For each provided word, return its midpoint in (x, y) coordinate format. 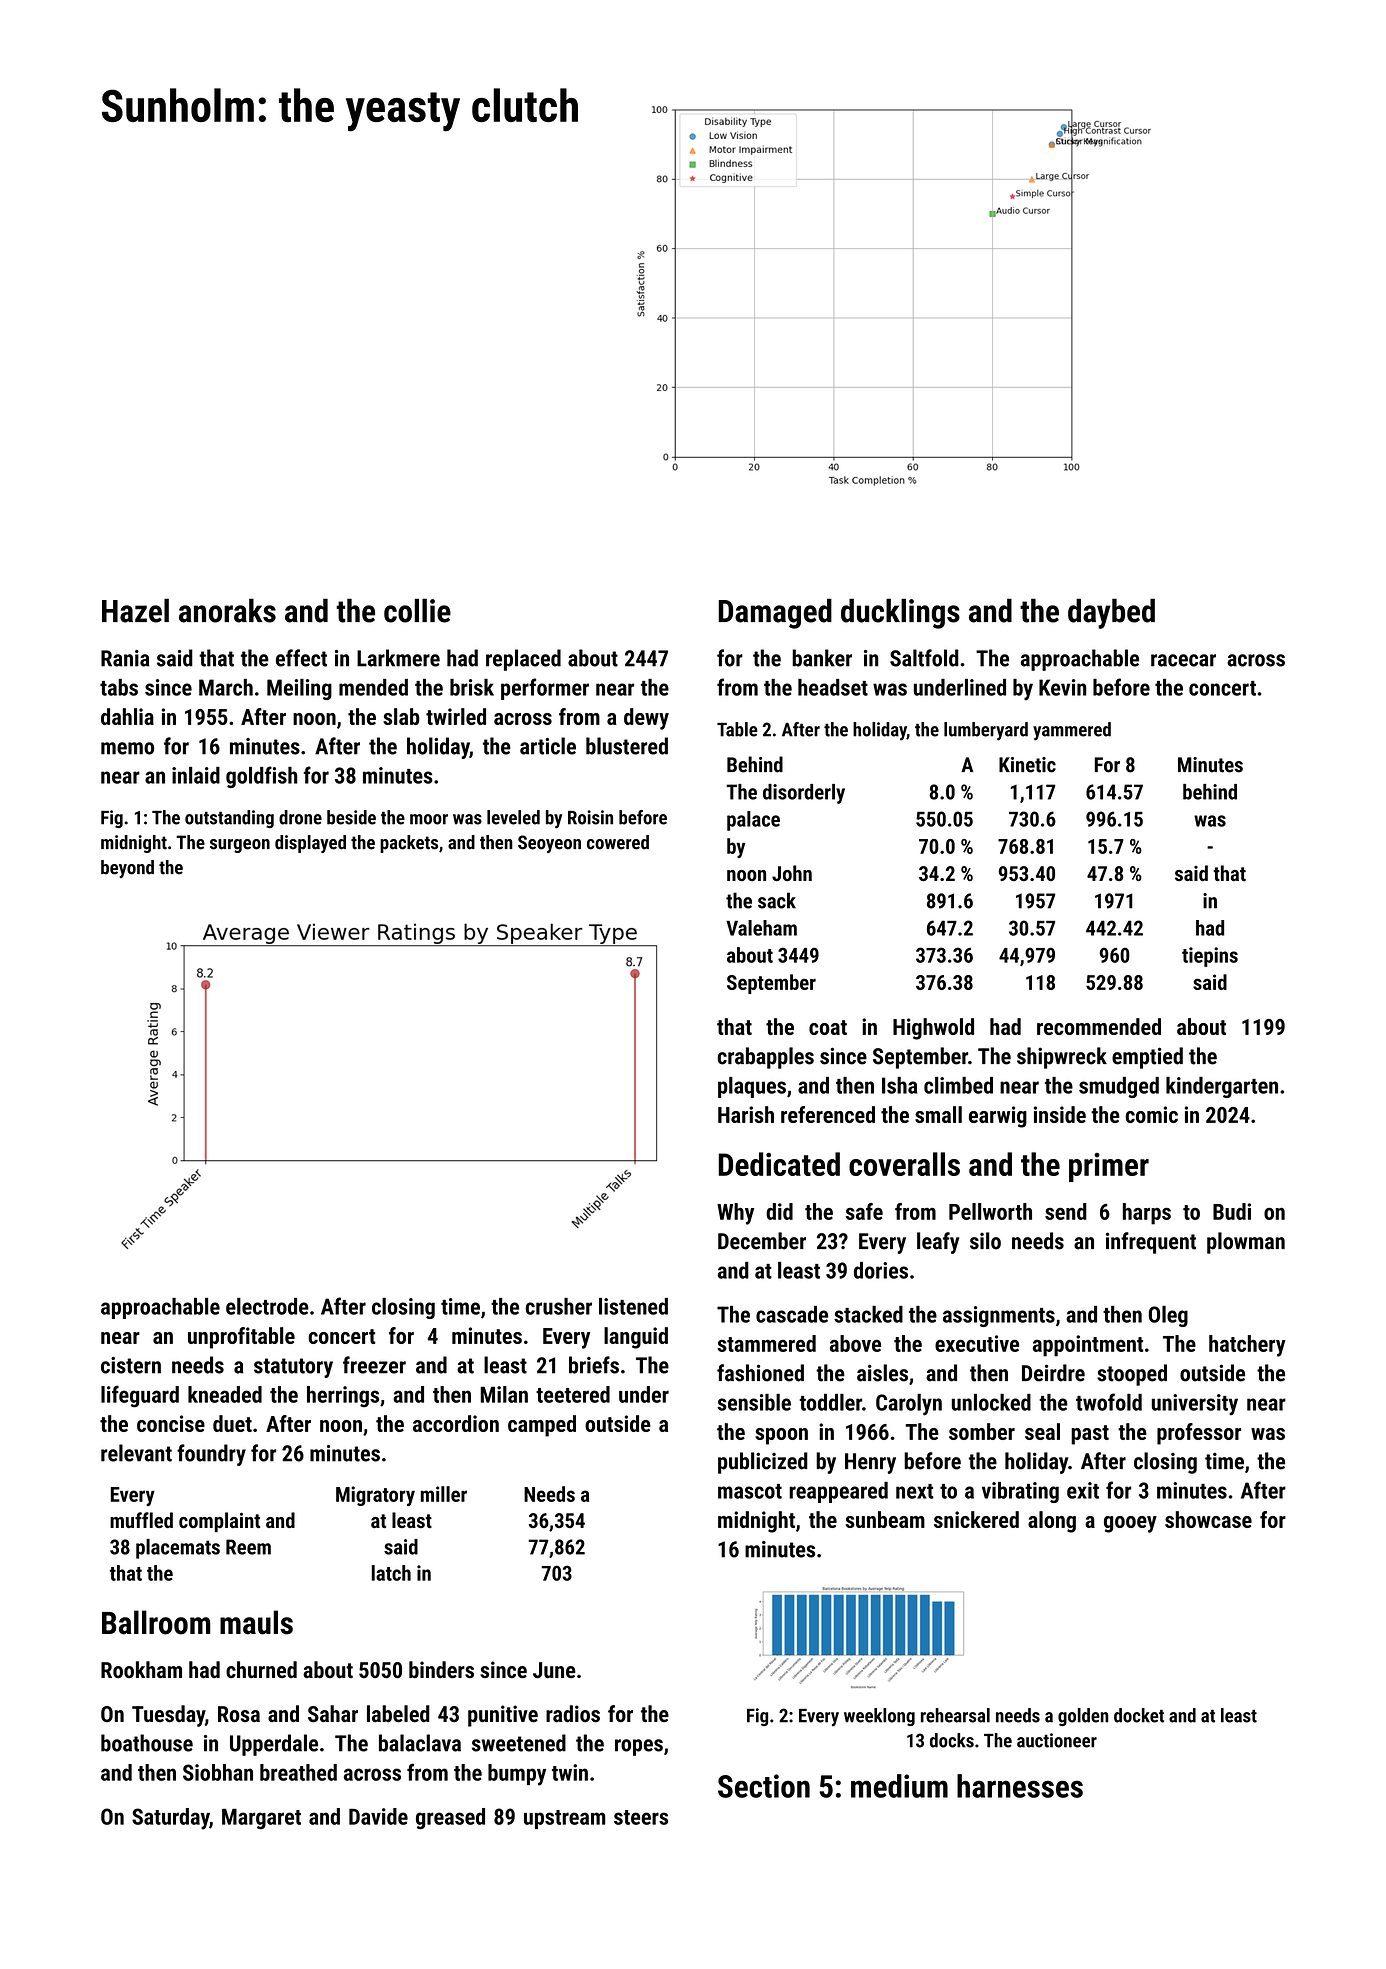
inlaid (196, 775)
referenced (828, 1114)
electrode (267, 1306)
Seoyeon (549, 844)
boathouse (147, 1743)
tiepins (1210, 957)
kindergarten (1222, 1087)
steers (641, 1817)
